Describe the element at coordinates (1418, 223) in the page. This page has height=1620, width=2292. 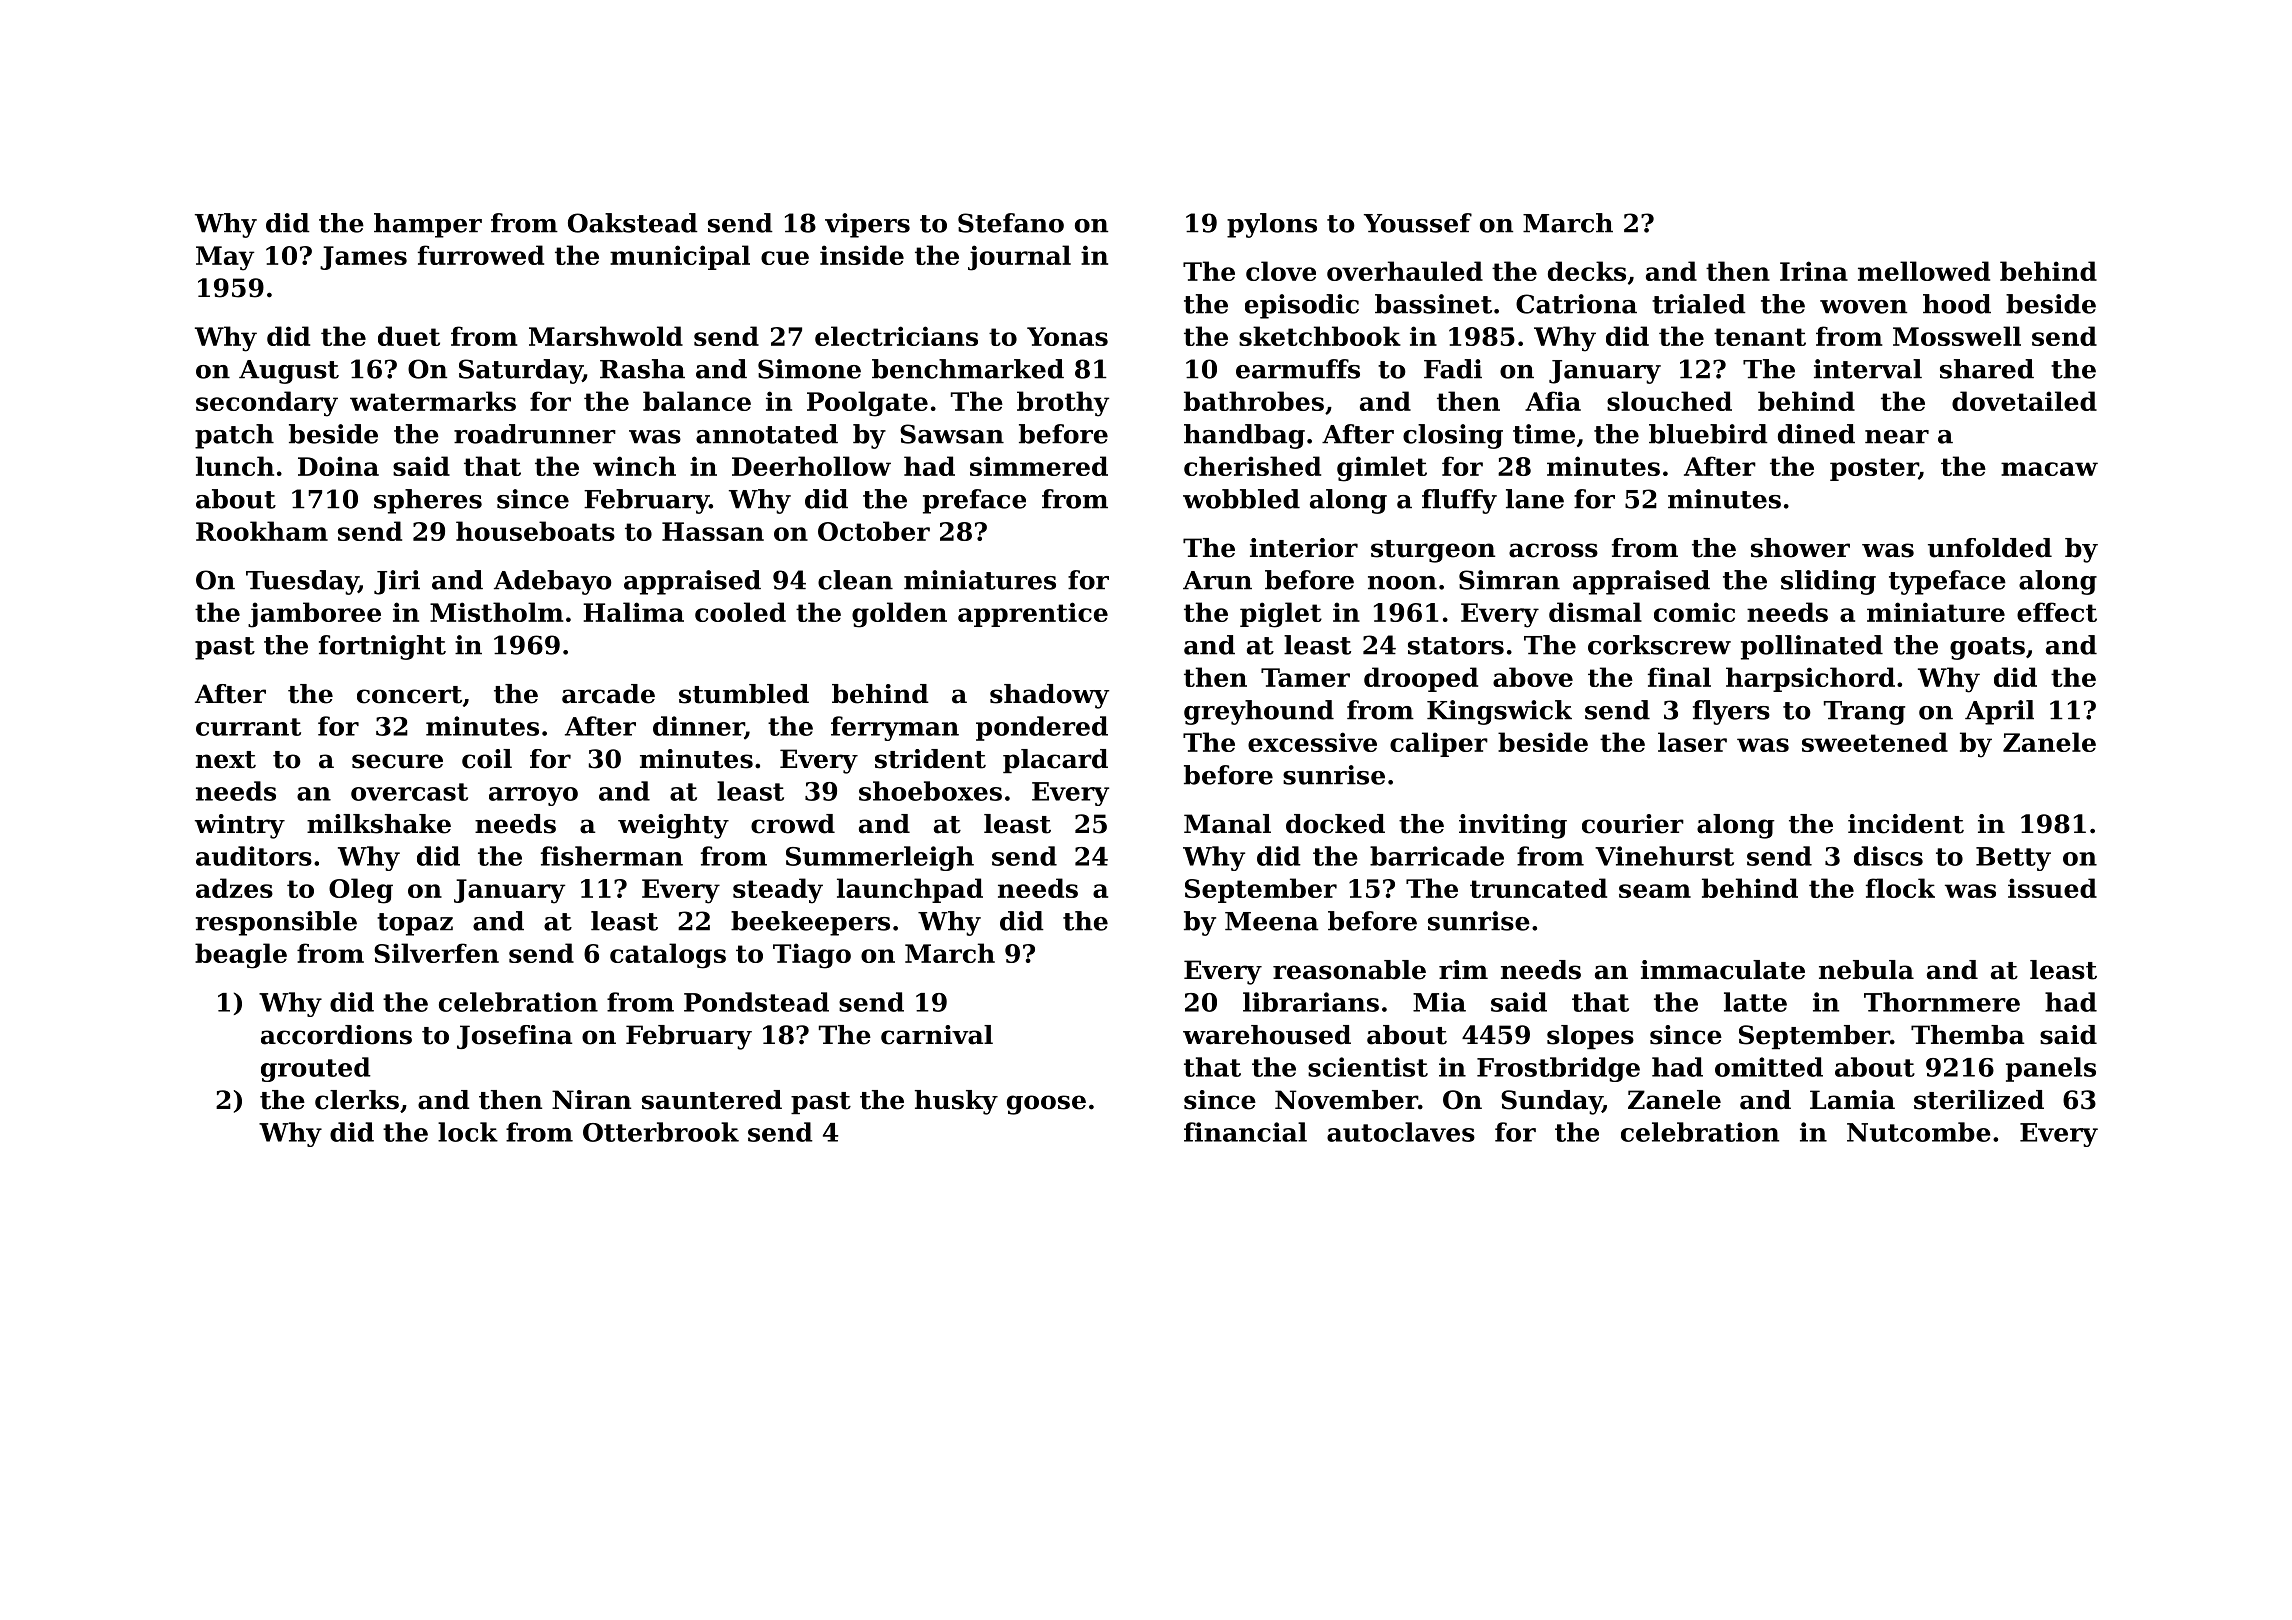
I see `Youssef` at that location.
